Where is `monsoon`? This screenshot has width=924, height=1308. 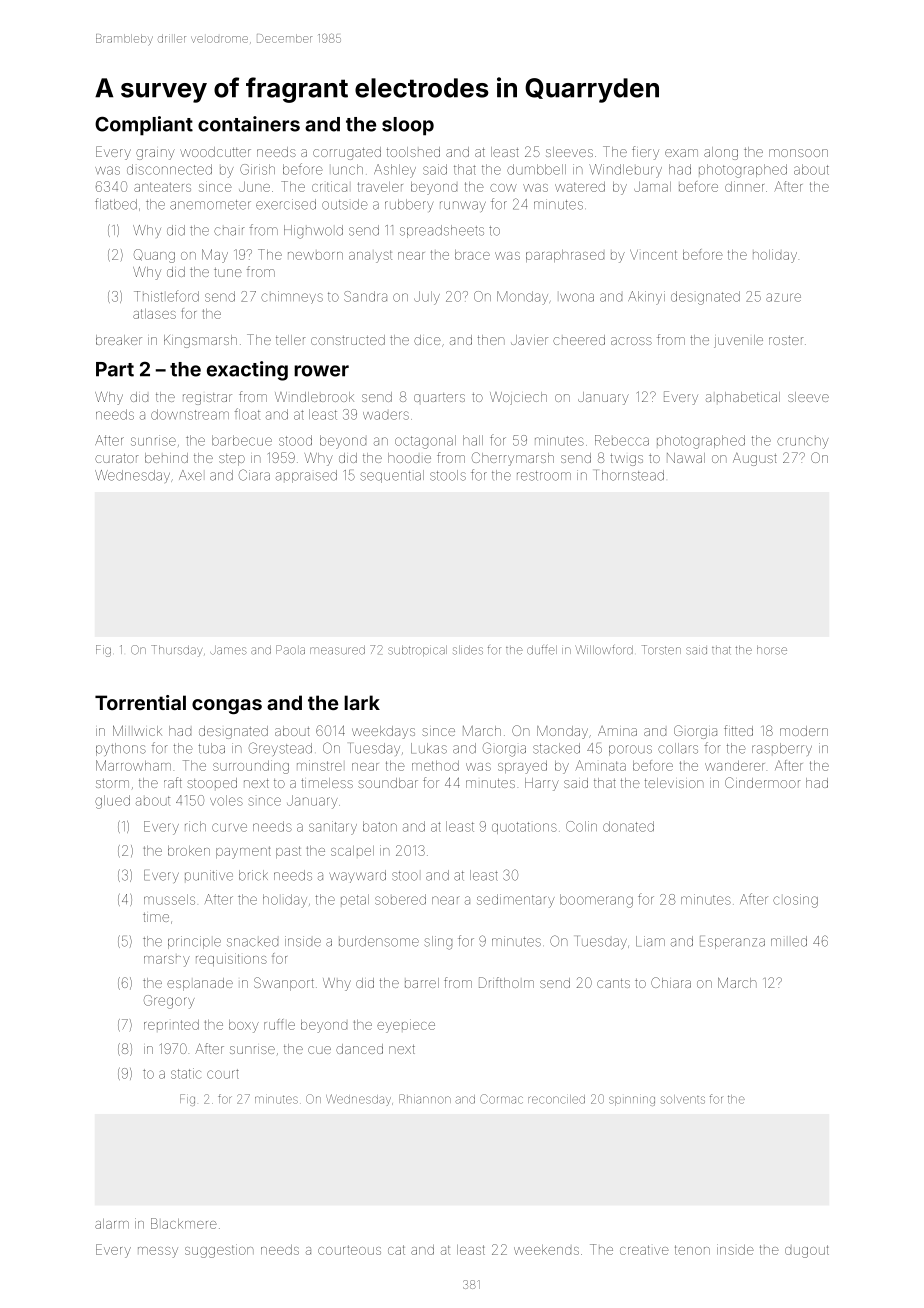
monsoon is located at coordinates (798, 153).
